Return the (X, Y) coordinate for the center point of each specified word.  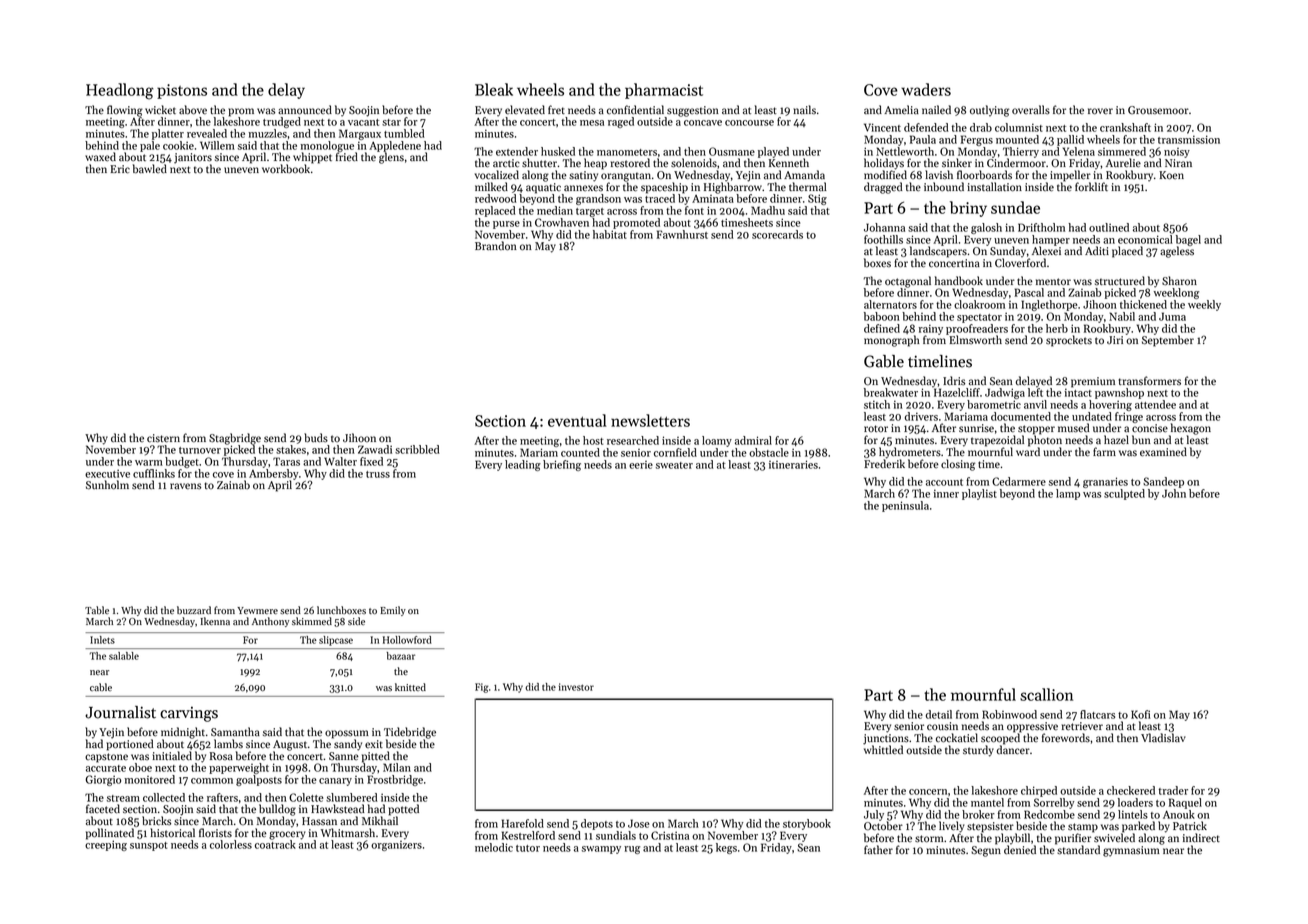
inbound (944, 187)
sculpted (1124, 494)
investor (576, 687)
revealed (207, 133)
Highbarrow (733, 188)
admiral (753, 440)
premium (1093, 382)
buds (316, 438)
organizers (396, 846)
